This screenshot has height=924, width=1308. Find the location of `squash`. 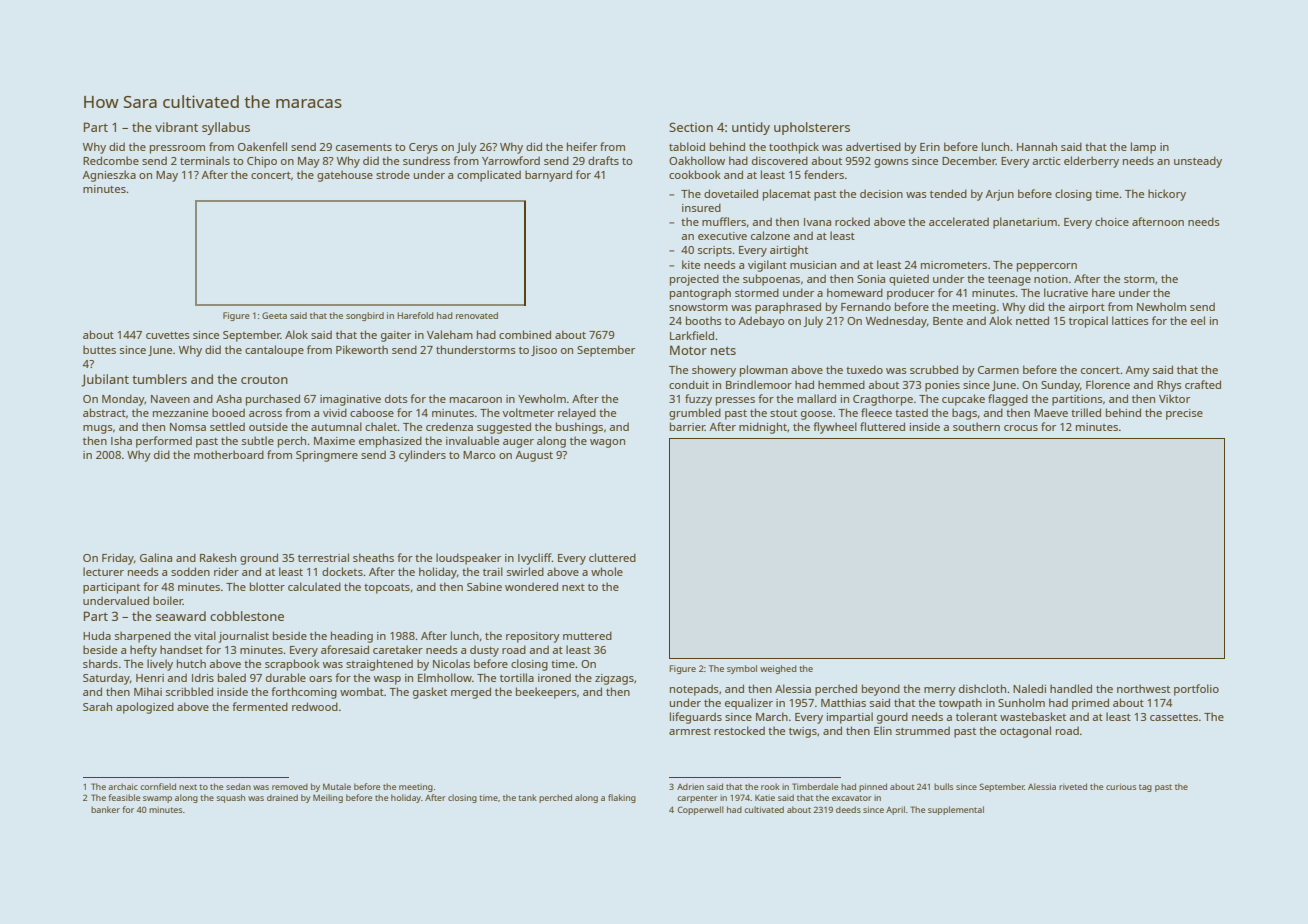

squash is located at coordinates (230, 798).
